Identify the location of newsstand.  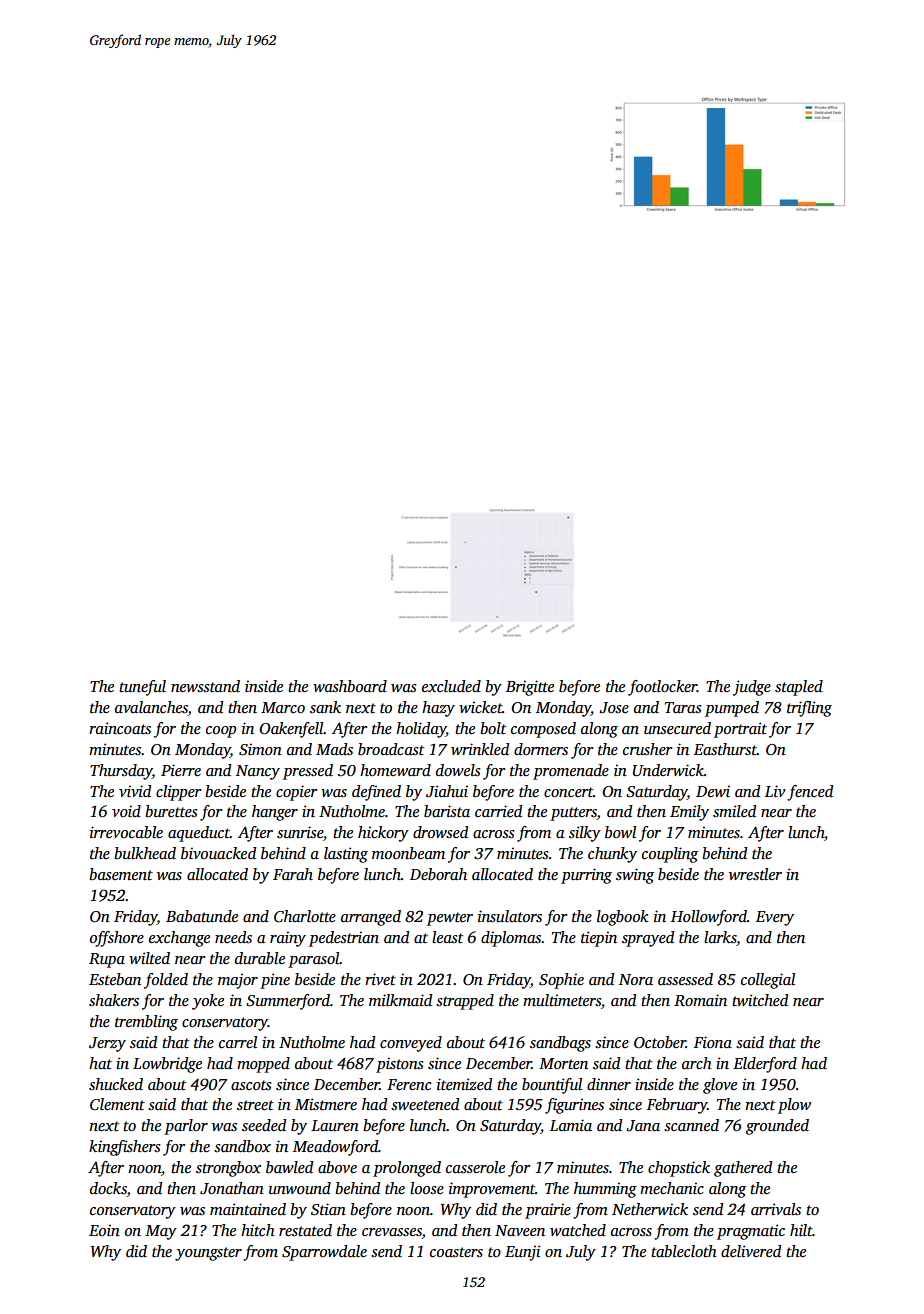
(205, 686).
